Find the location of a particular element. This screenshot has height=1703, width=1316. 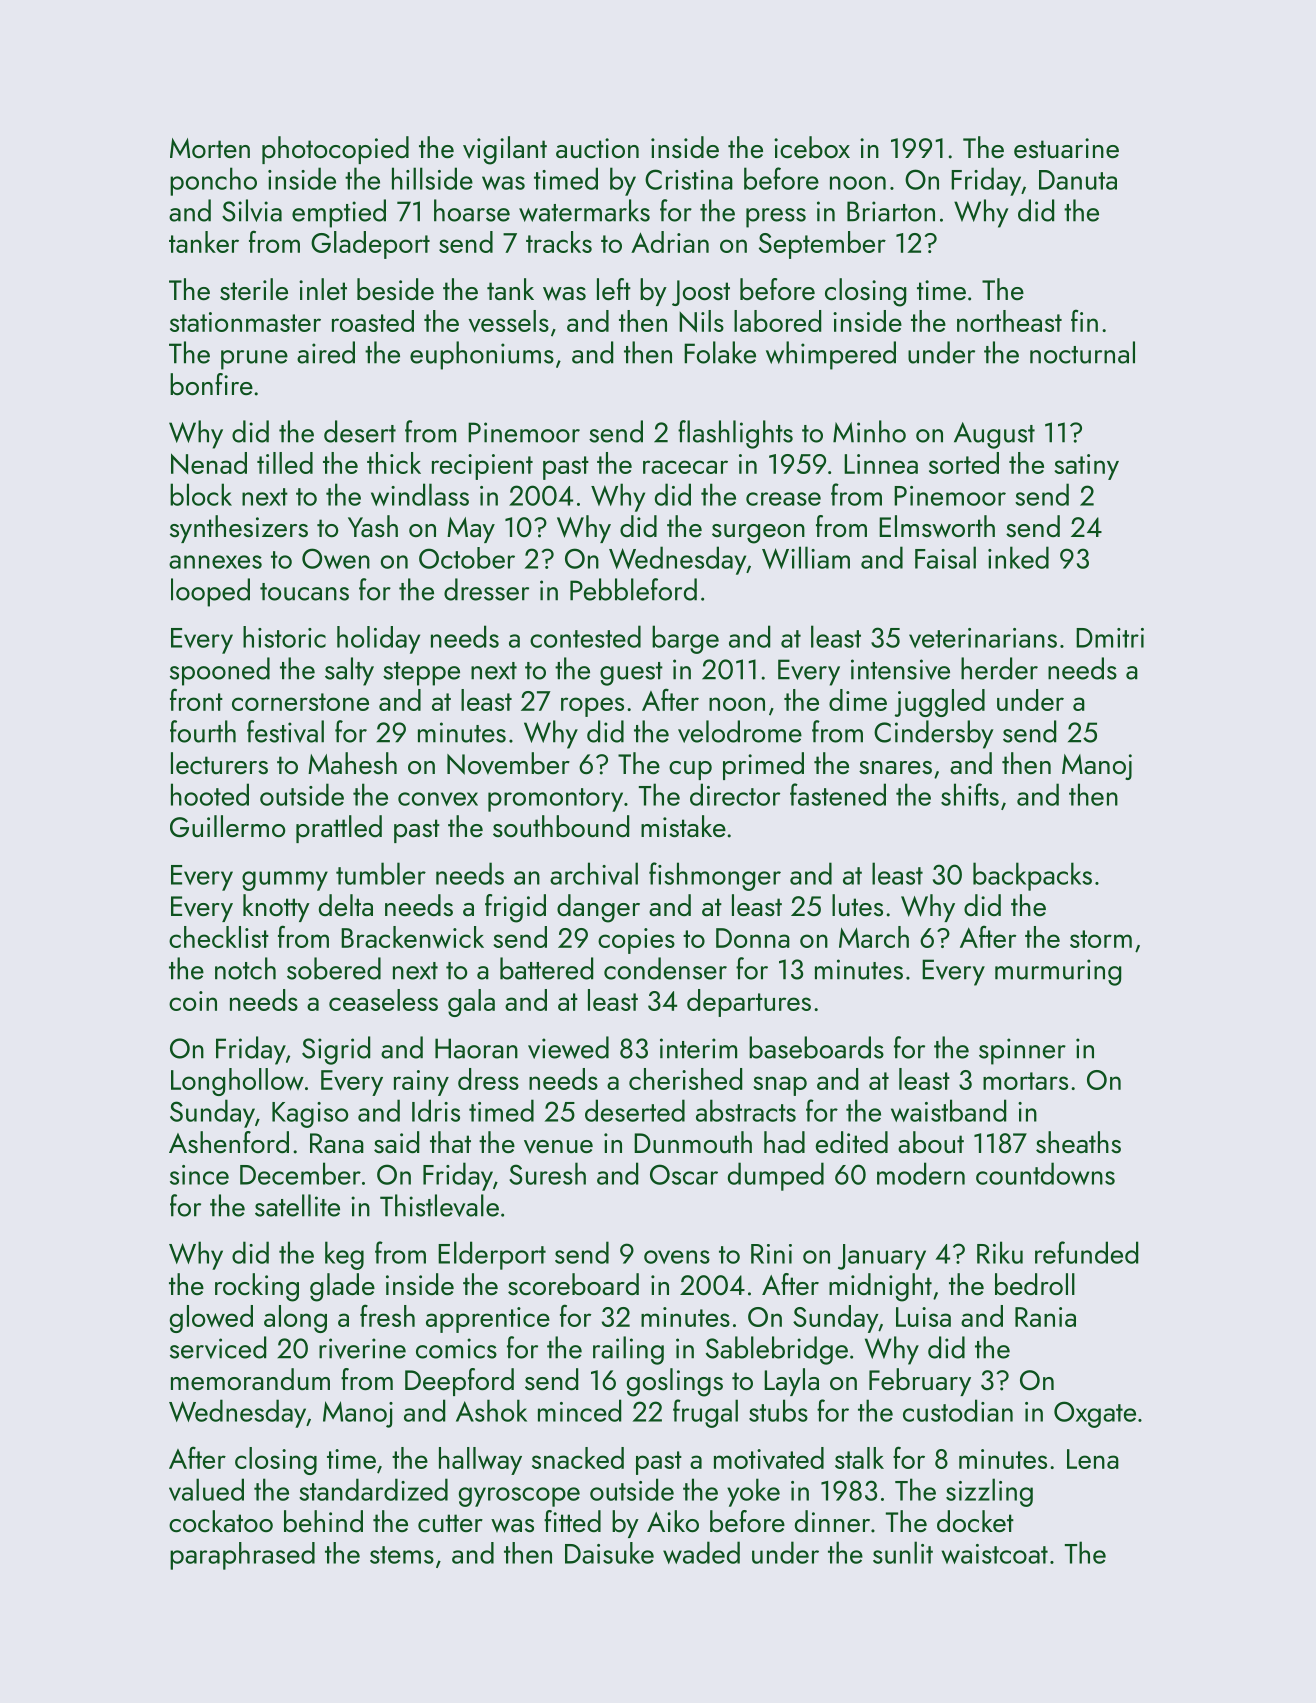

glowed is located at coordinates (211, 1319).
